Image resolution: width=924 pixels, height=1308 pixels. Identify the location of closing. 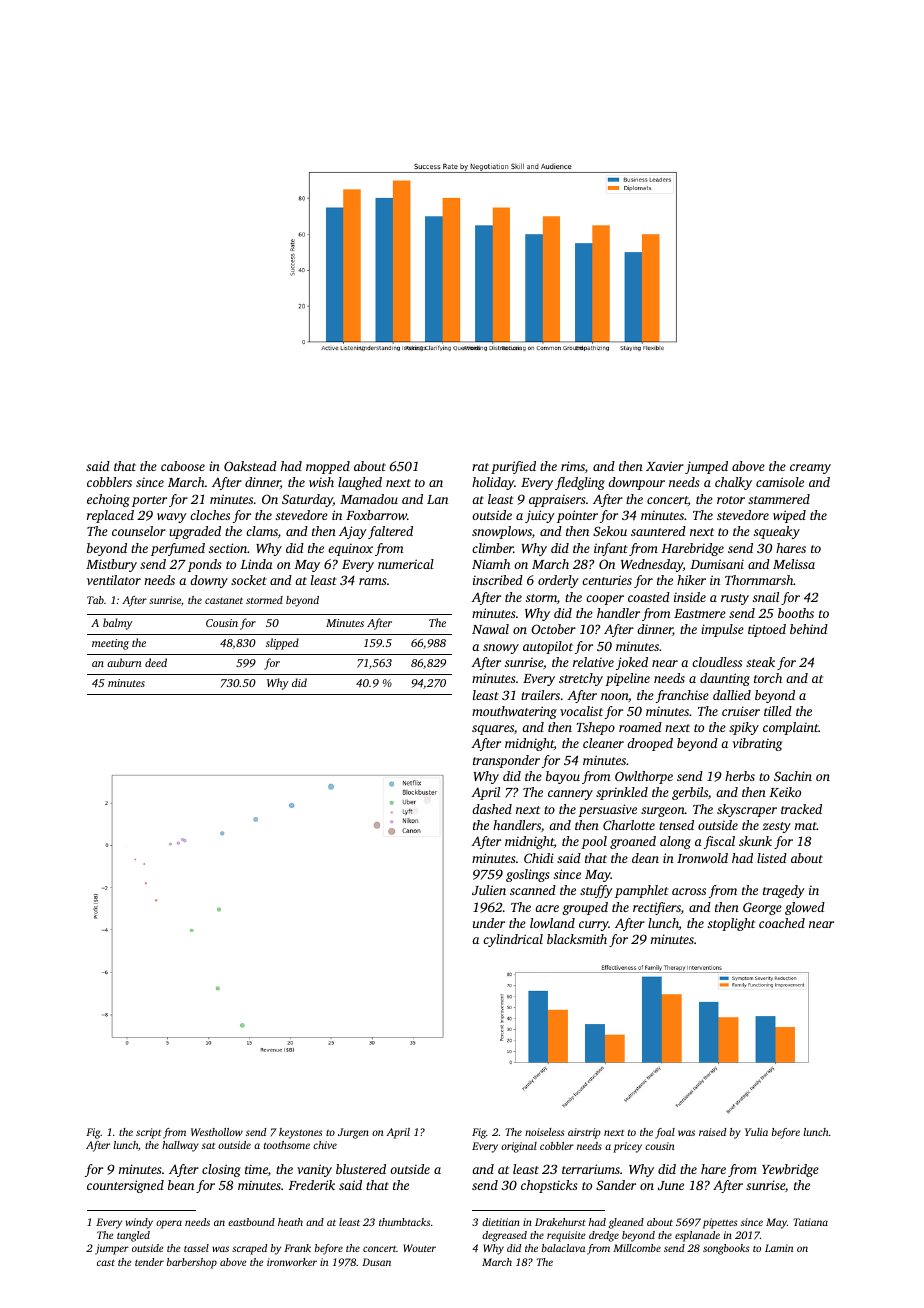
(221, 1170).
